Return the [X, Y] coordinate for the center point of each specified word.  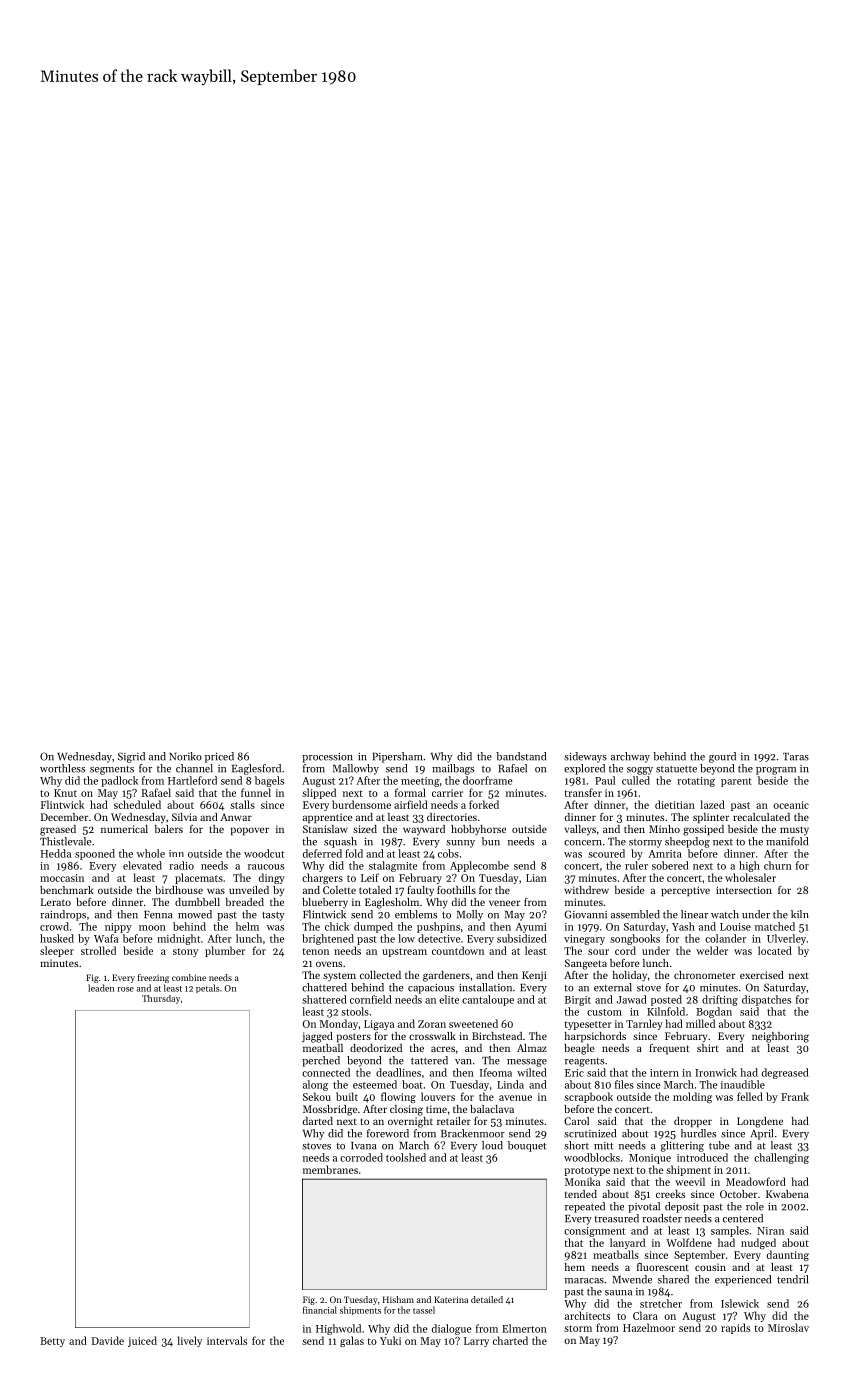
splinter [711, 818]
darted [318, 1121]
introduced [702, 1157]
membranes [330, 1169]
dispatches [766, 1000]
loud [492, 1145]
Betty [52, 1342]
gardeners [446, 976]
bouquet [527, 1146]
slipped [319, 793]
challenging [781, 1158]
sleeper [57, 951]
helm [247, 926]
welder [712, 950]
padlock [119, 781]
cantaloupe [488, 1000]
